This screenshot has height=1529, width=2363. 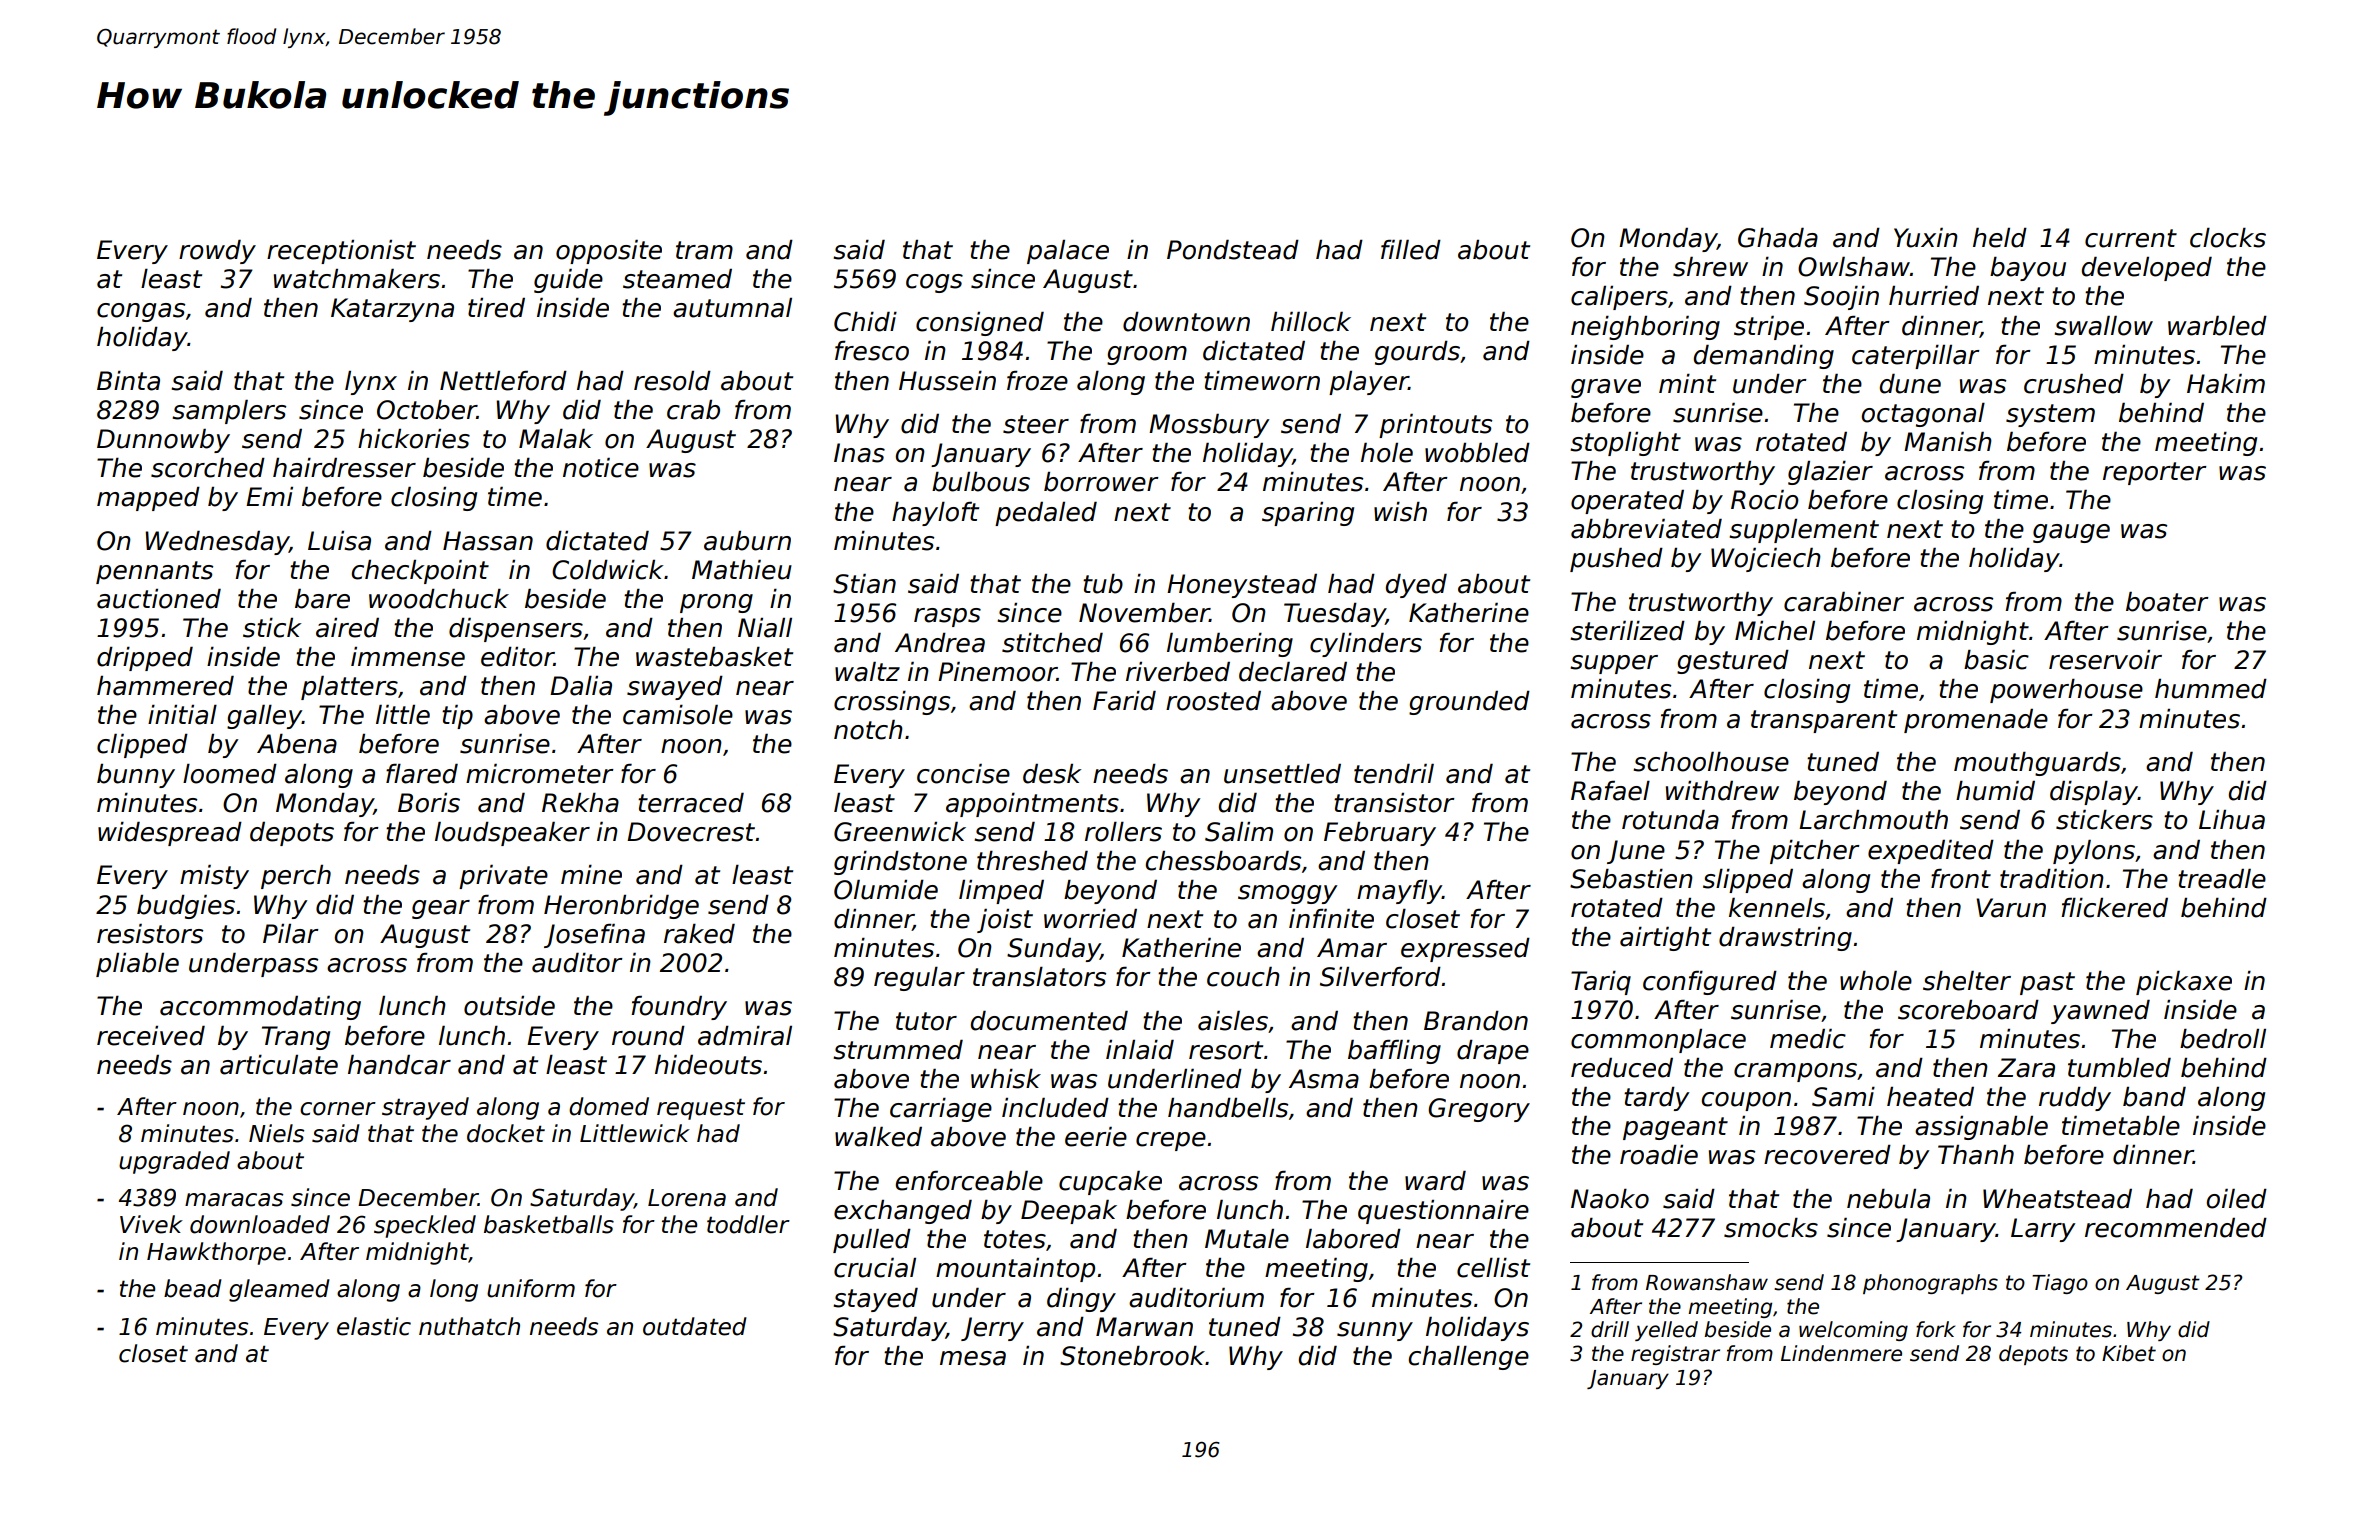 I want to click on stayed, so click(x=875, y=1299).
